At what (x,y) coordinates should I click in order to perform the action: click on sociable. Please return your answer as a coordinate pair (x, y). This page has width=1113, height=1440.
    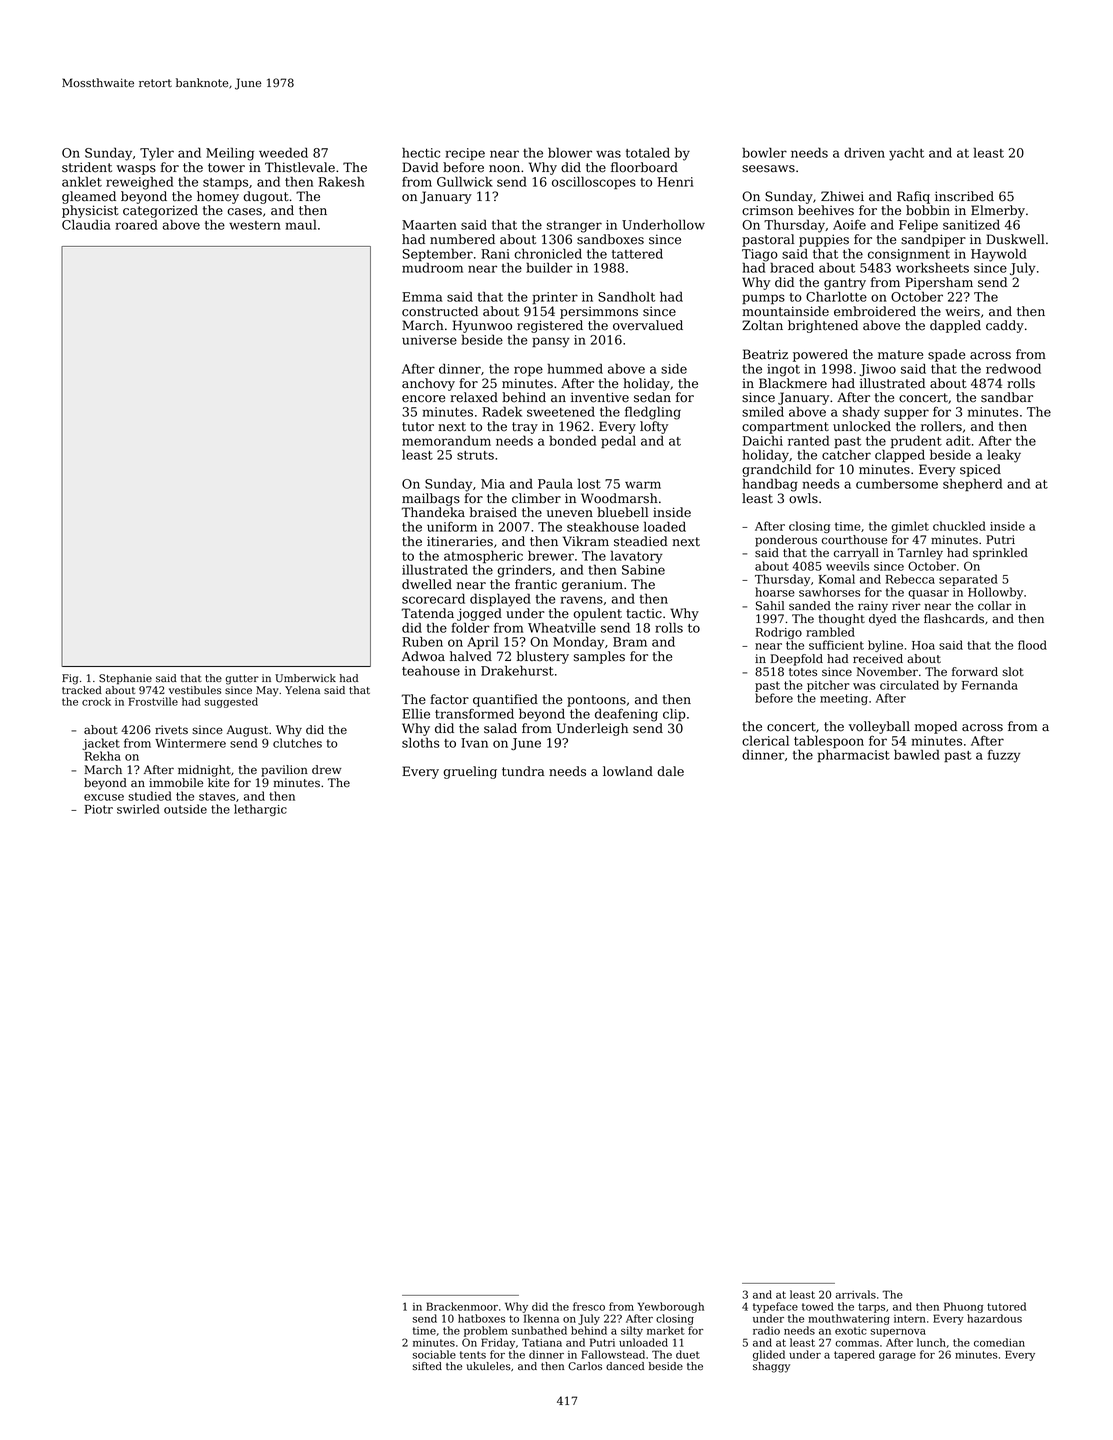
    Looking at the image, I should click on (434, 1354).
